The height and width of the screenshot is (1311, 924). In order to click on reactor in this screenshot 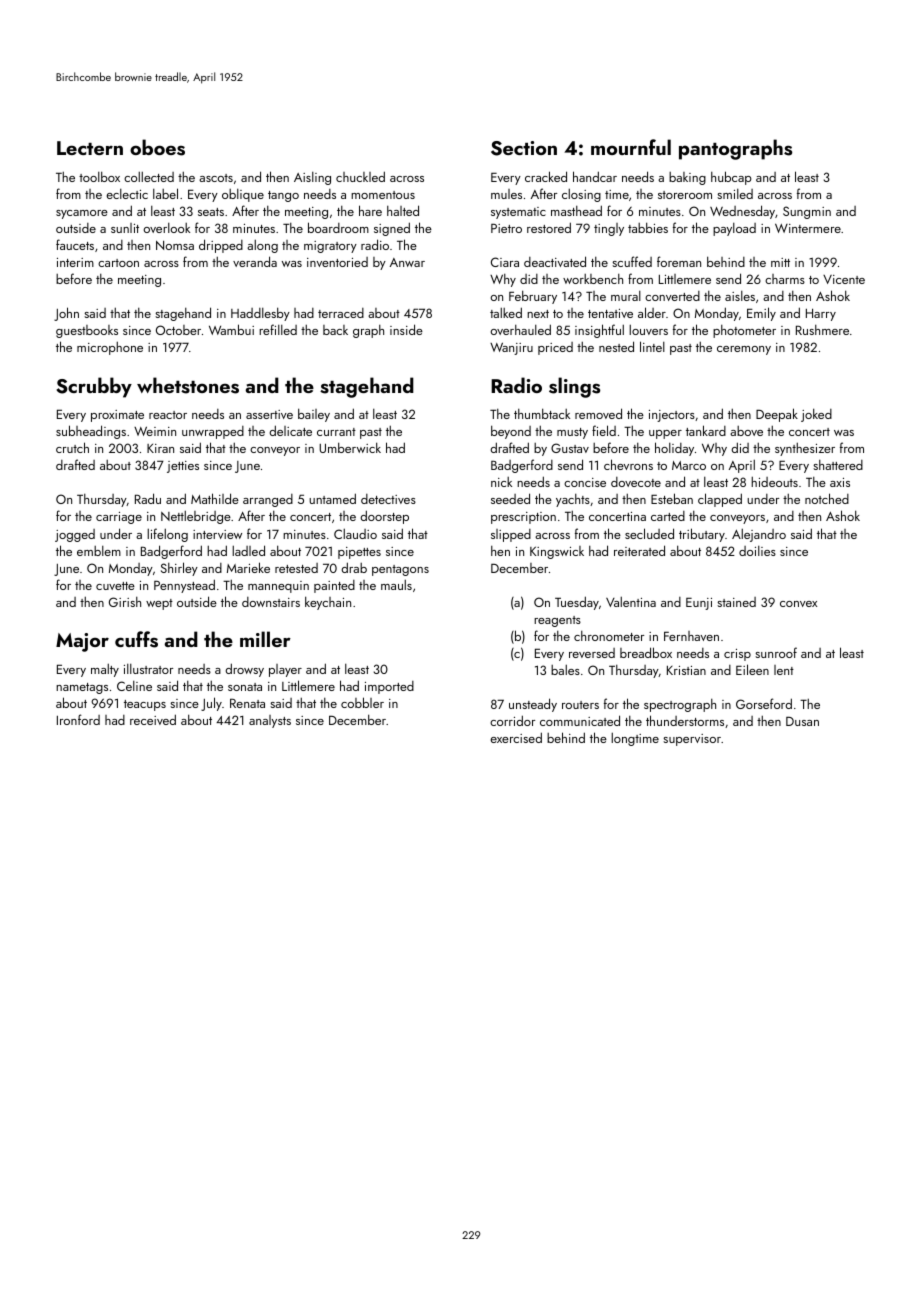, I will do `click(168, 415)`.
